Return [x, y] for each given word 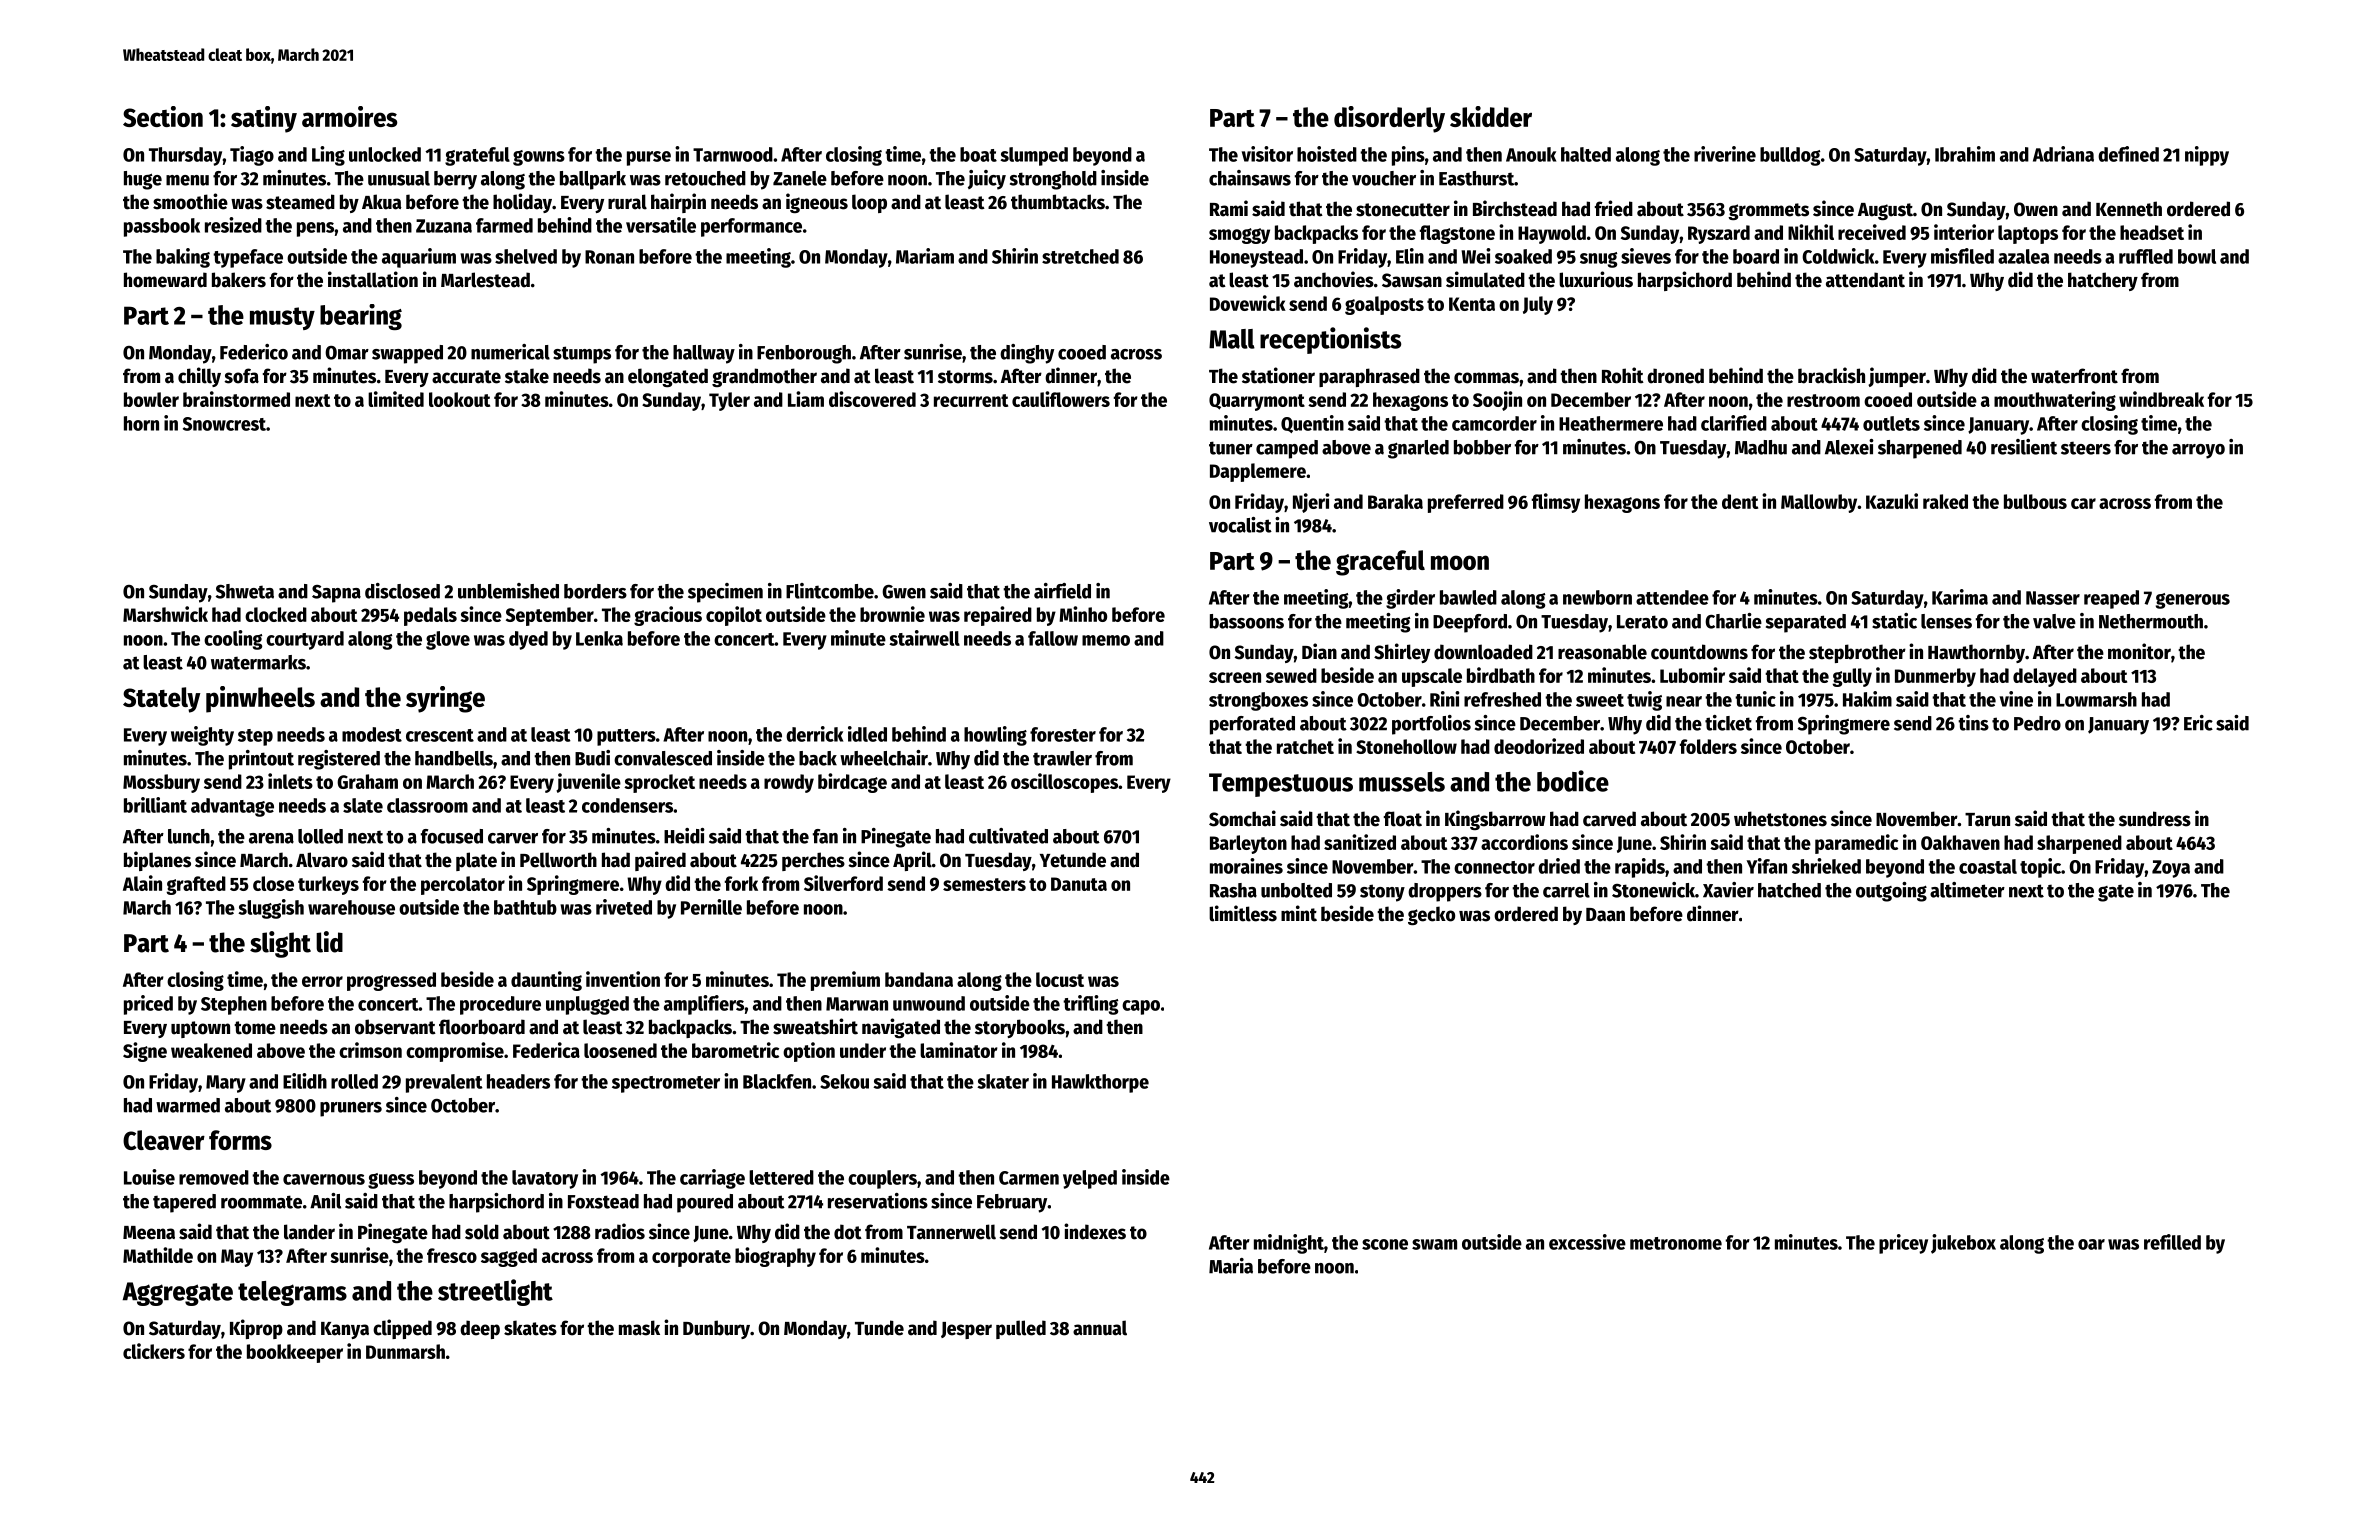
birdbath [1501, 675]
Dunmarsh [405, 1351]
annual [1100, 1328]
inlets [290, 781]
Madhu [1761, 447]
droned [1675, 376]
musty [282, 318]
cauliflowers [1061, 399]
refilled [2172, 1242]
